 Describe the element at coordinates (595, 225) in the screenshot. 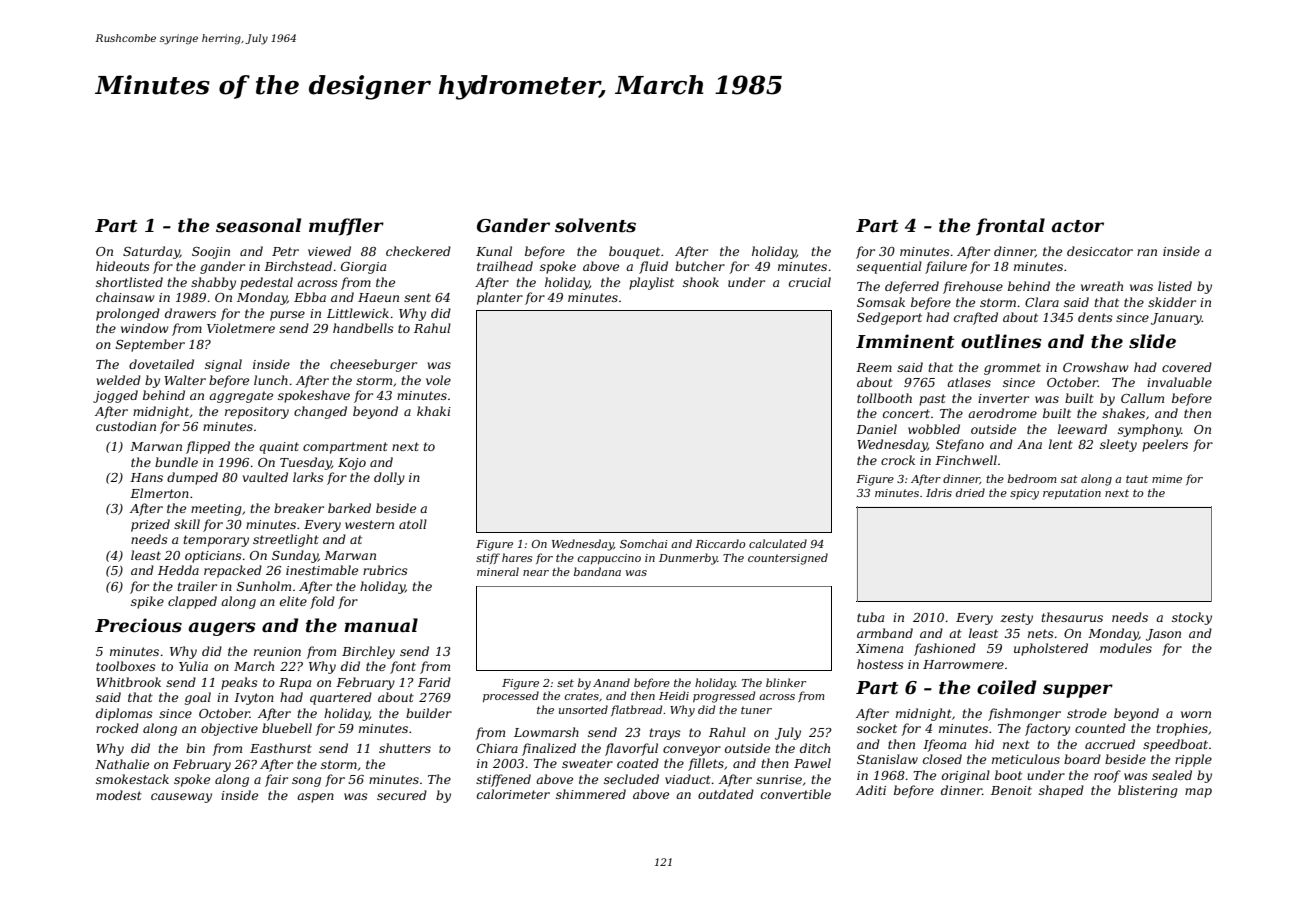

I see `solvents` at that location.
